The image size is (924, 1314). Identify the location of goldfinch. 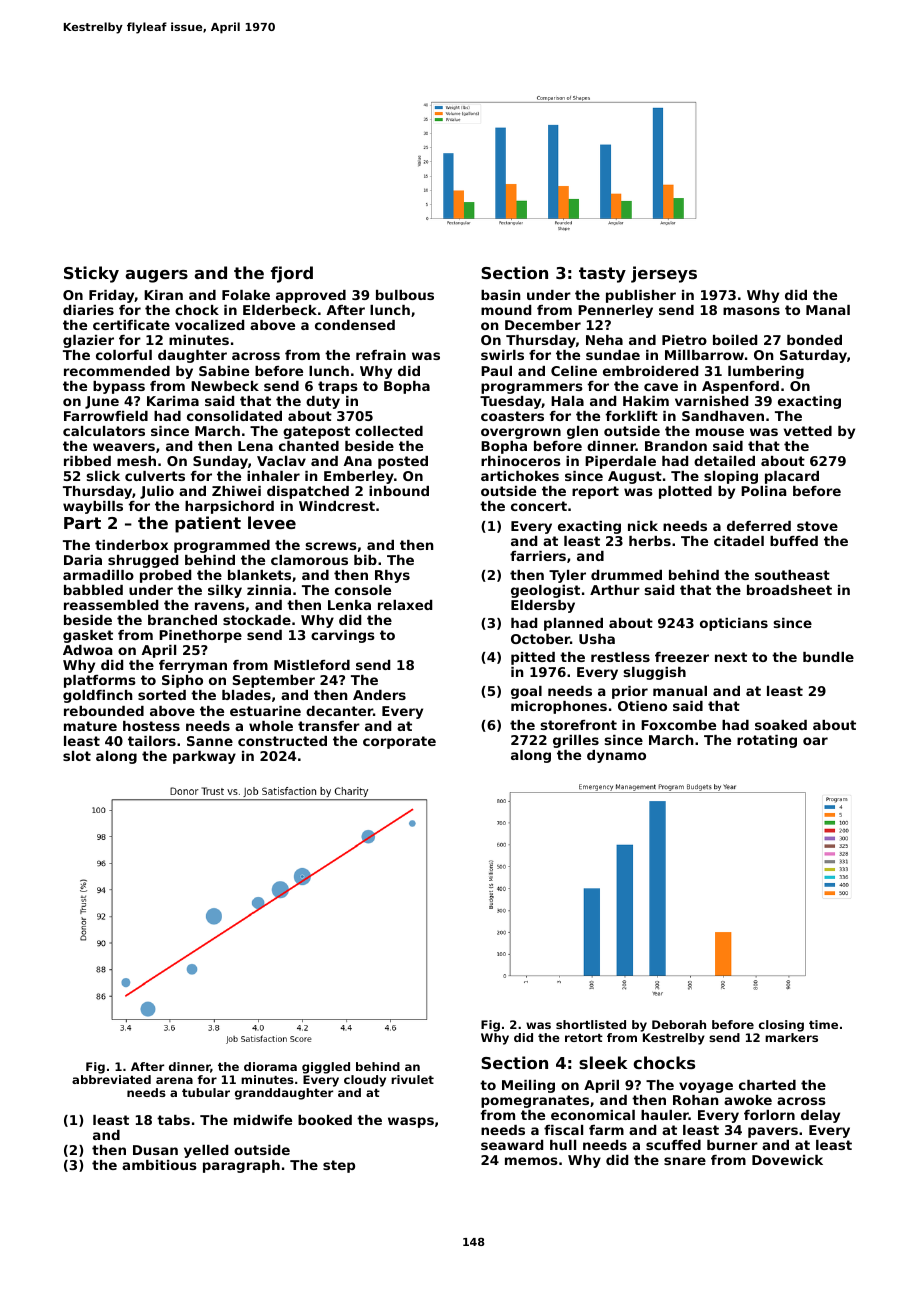
(98, 696).
